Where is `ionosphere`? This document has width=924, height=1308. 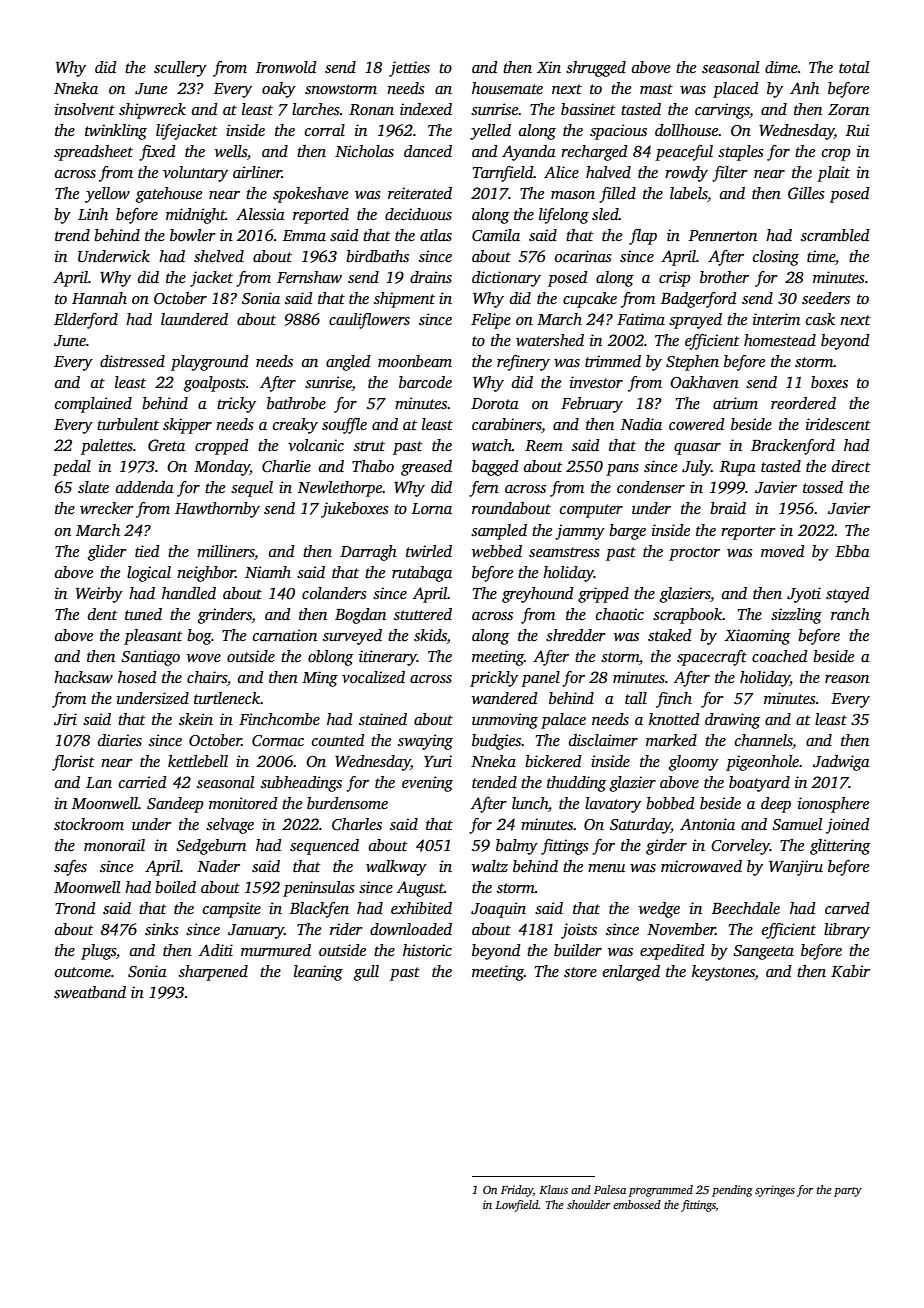
ionosphere is located at coordinates (833, 805).
